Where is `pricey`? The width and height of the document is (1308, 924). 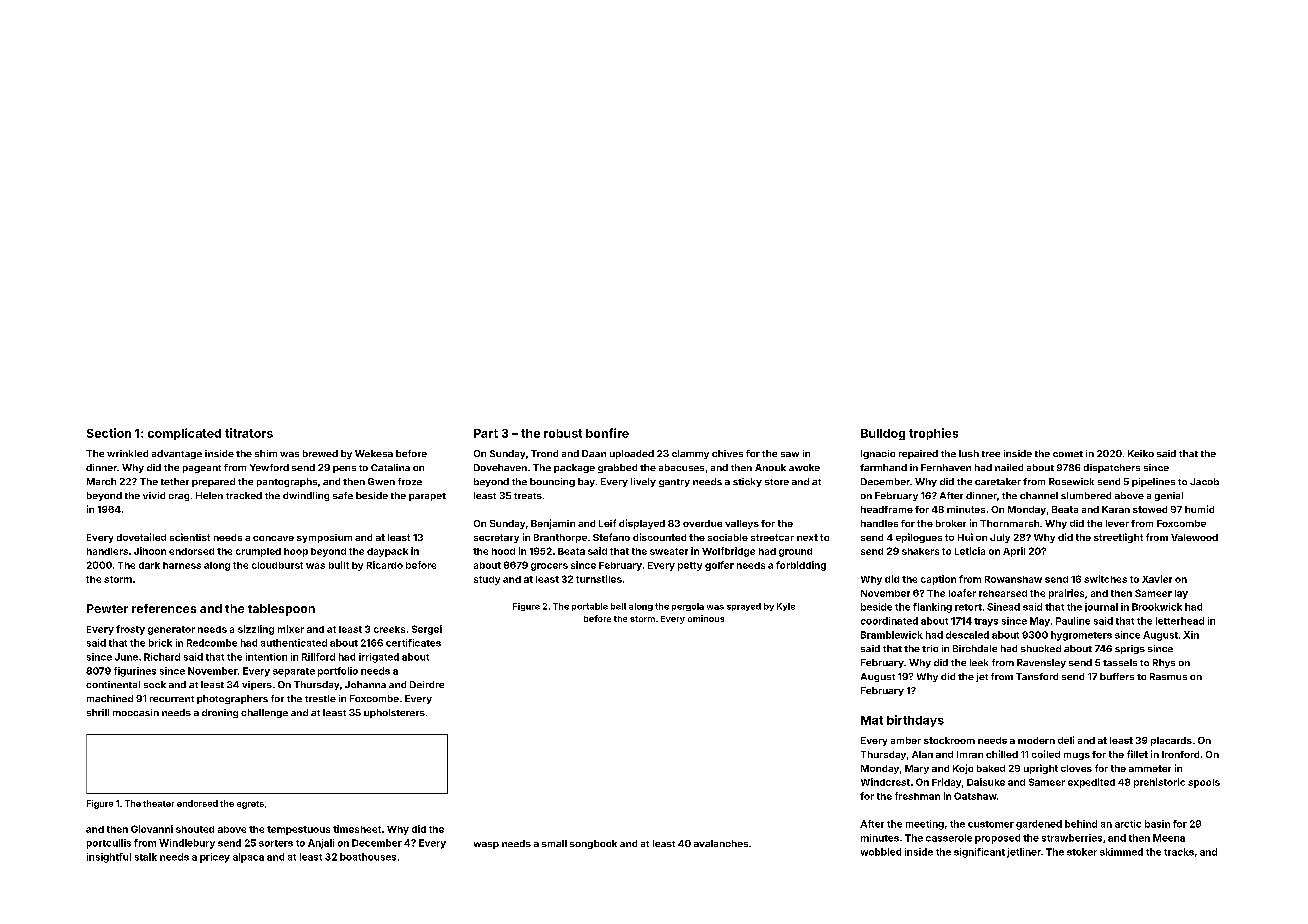
pricey is located at coordinates (215, 858).
